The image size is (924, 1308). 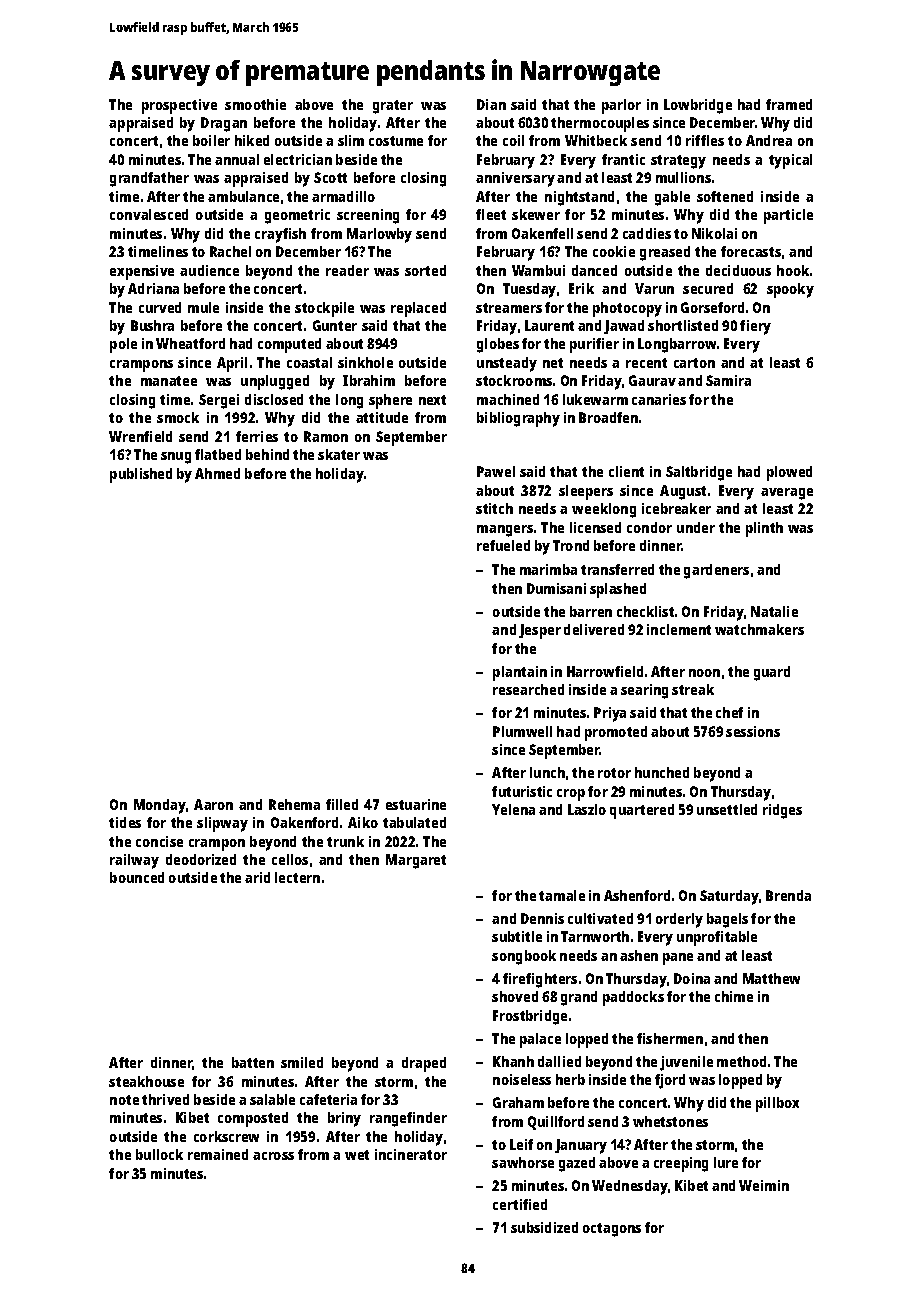 What do you see at coordinates (698, 106) in the screenshot?
I see `Lowbridge` at bounding box center [698, 106].
